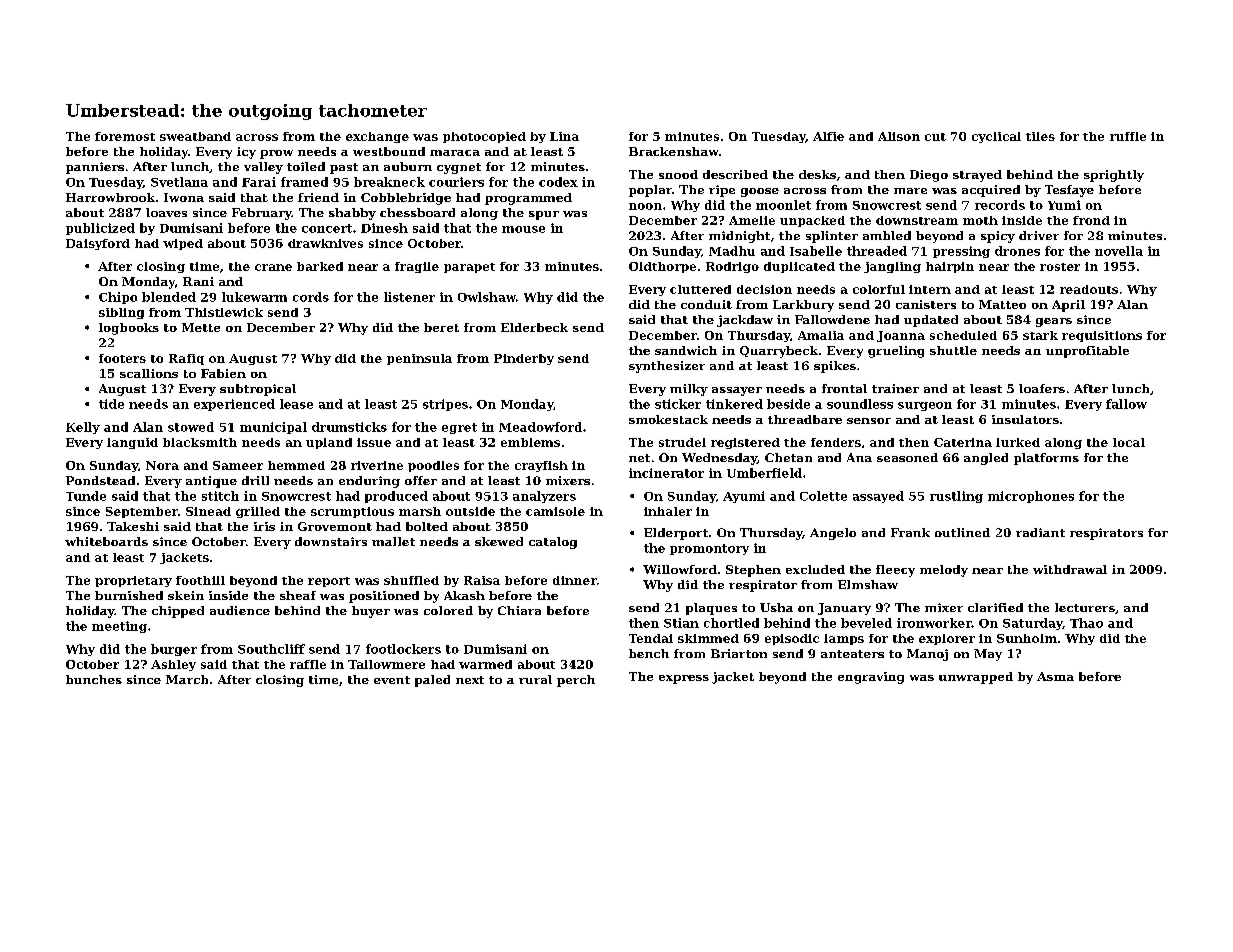 The width and height of the screenshot is (1233, 952). What do you see at coordinates (836, 442) in the screenshot?
I see `fenders` at bounding box center [836, 442].
